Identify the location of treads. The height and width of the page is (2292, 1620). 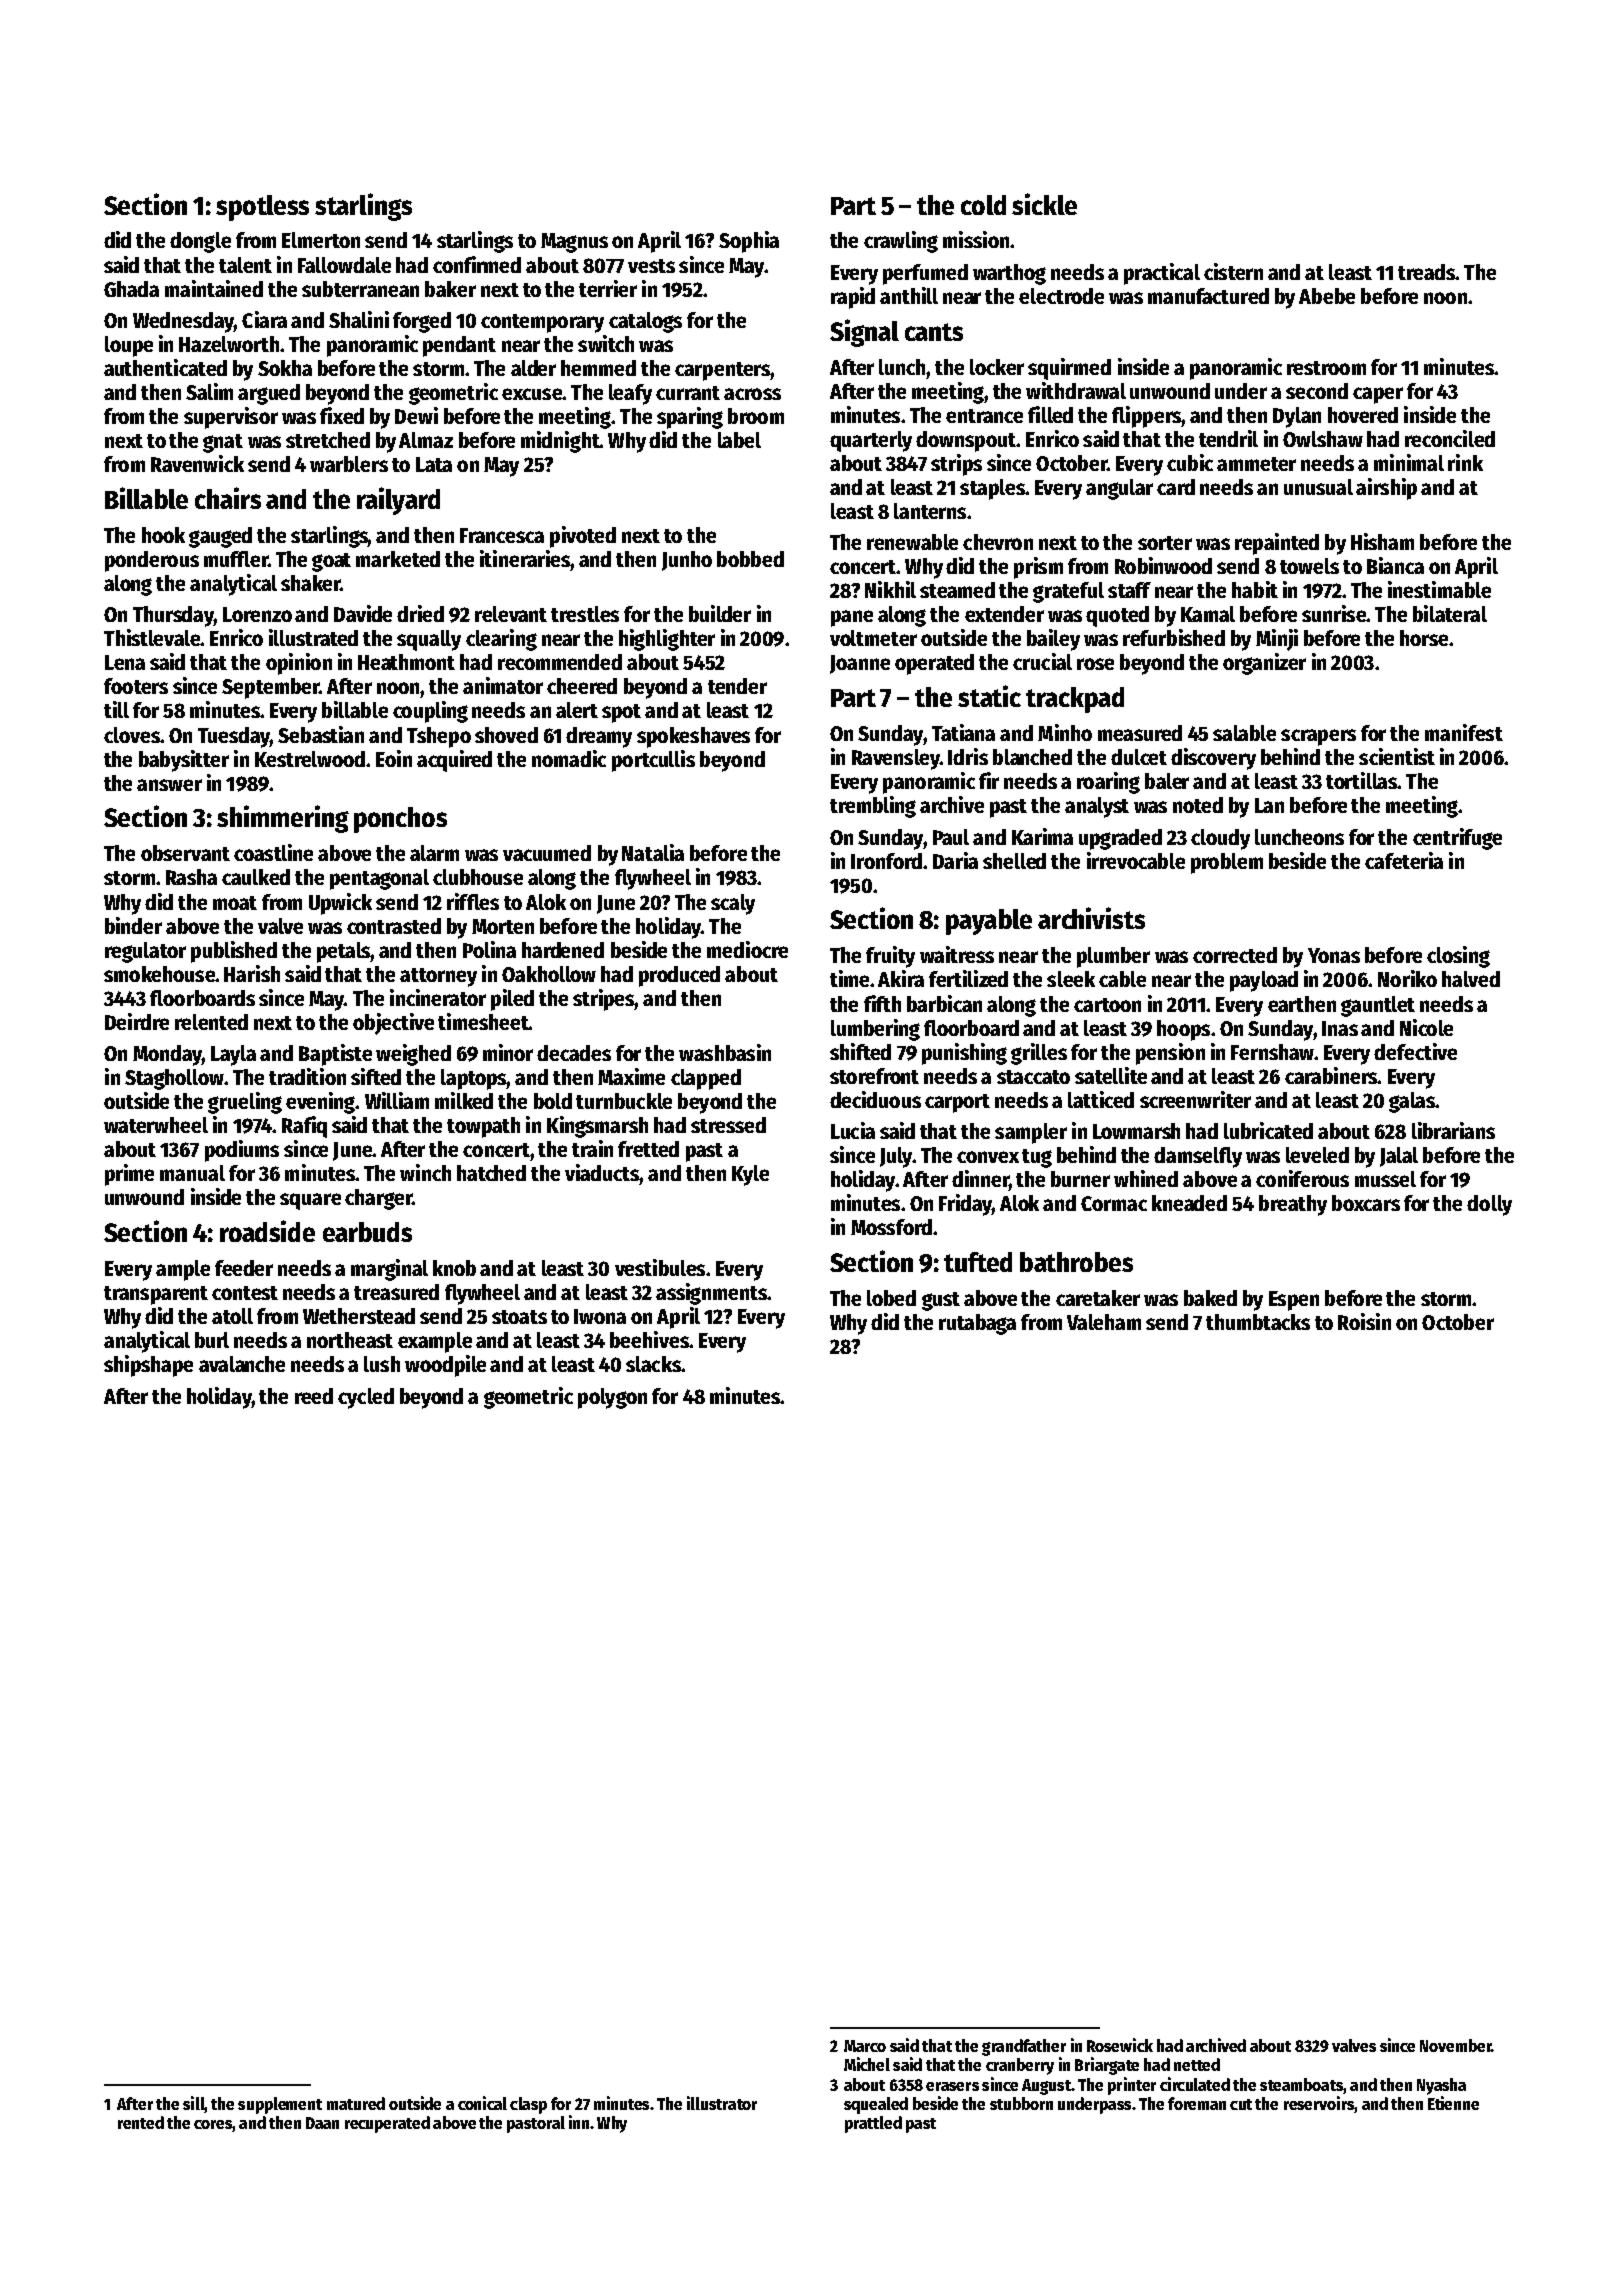
(1426, 272).
